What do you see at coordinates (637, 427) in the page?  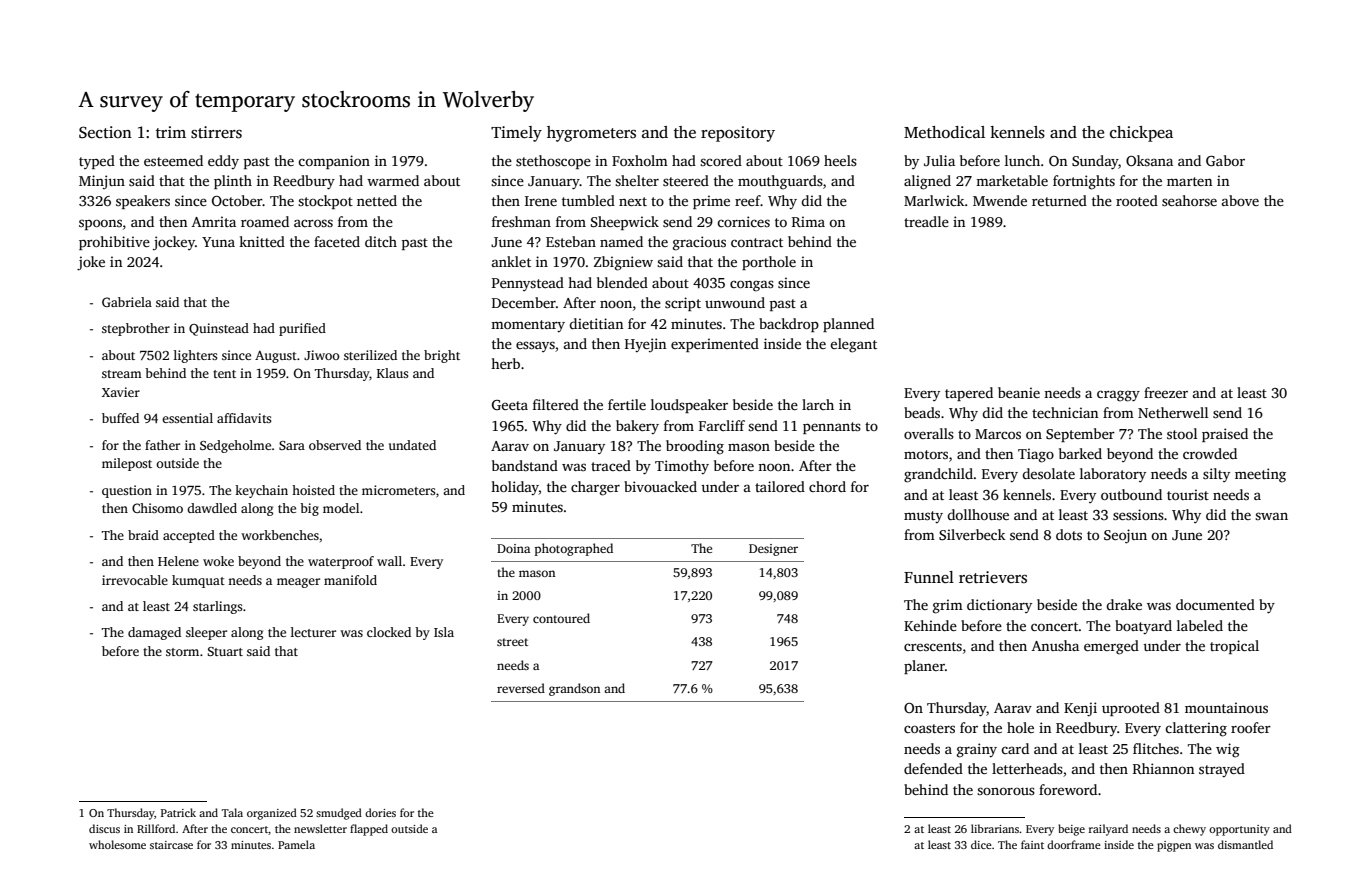 I see `bakery` at bounding box center [637, 427].
